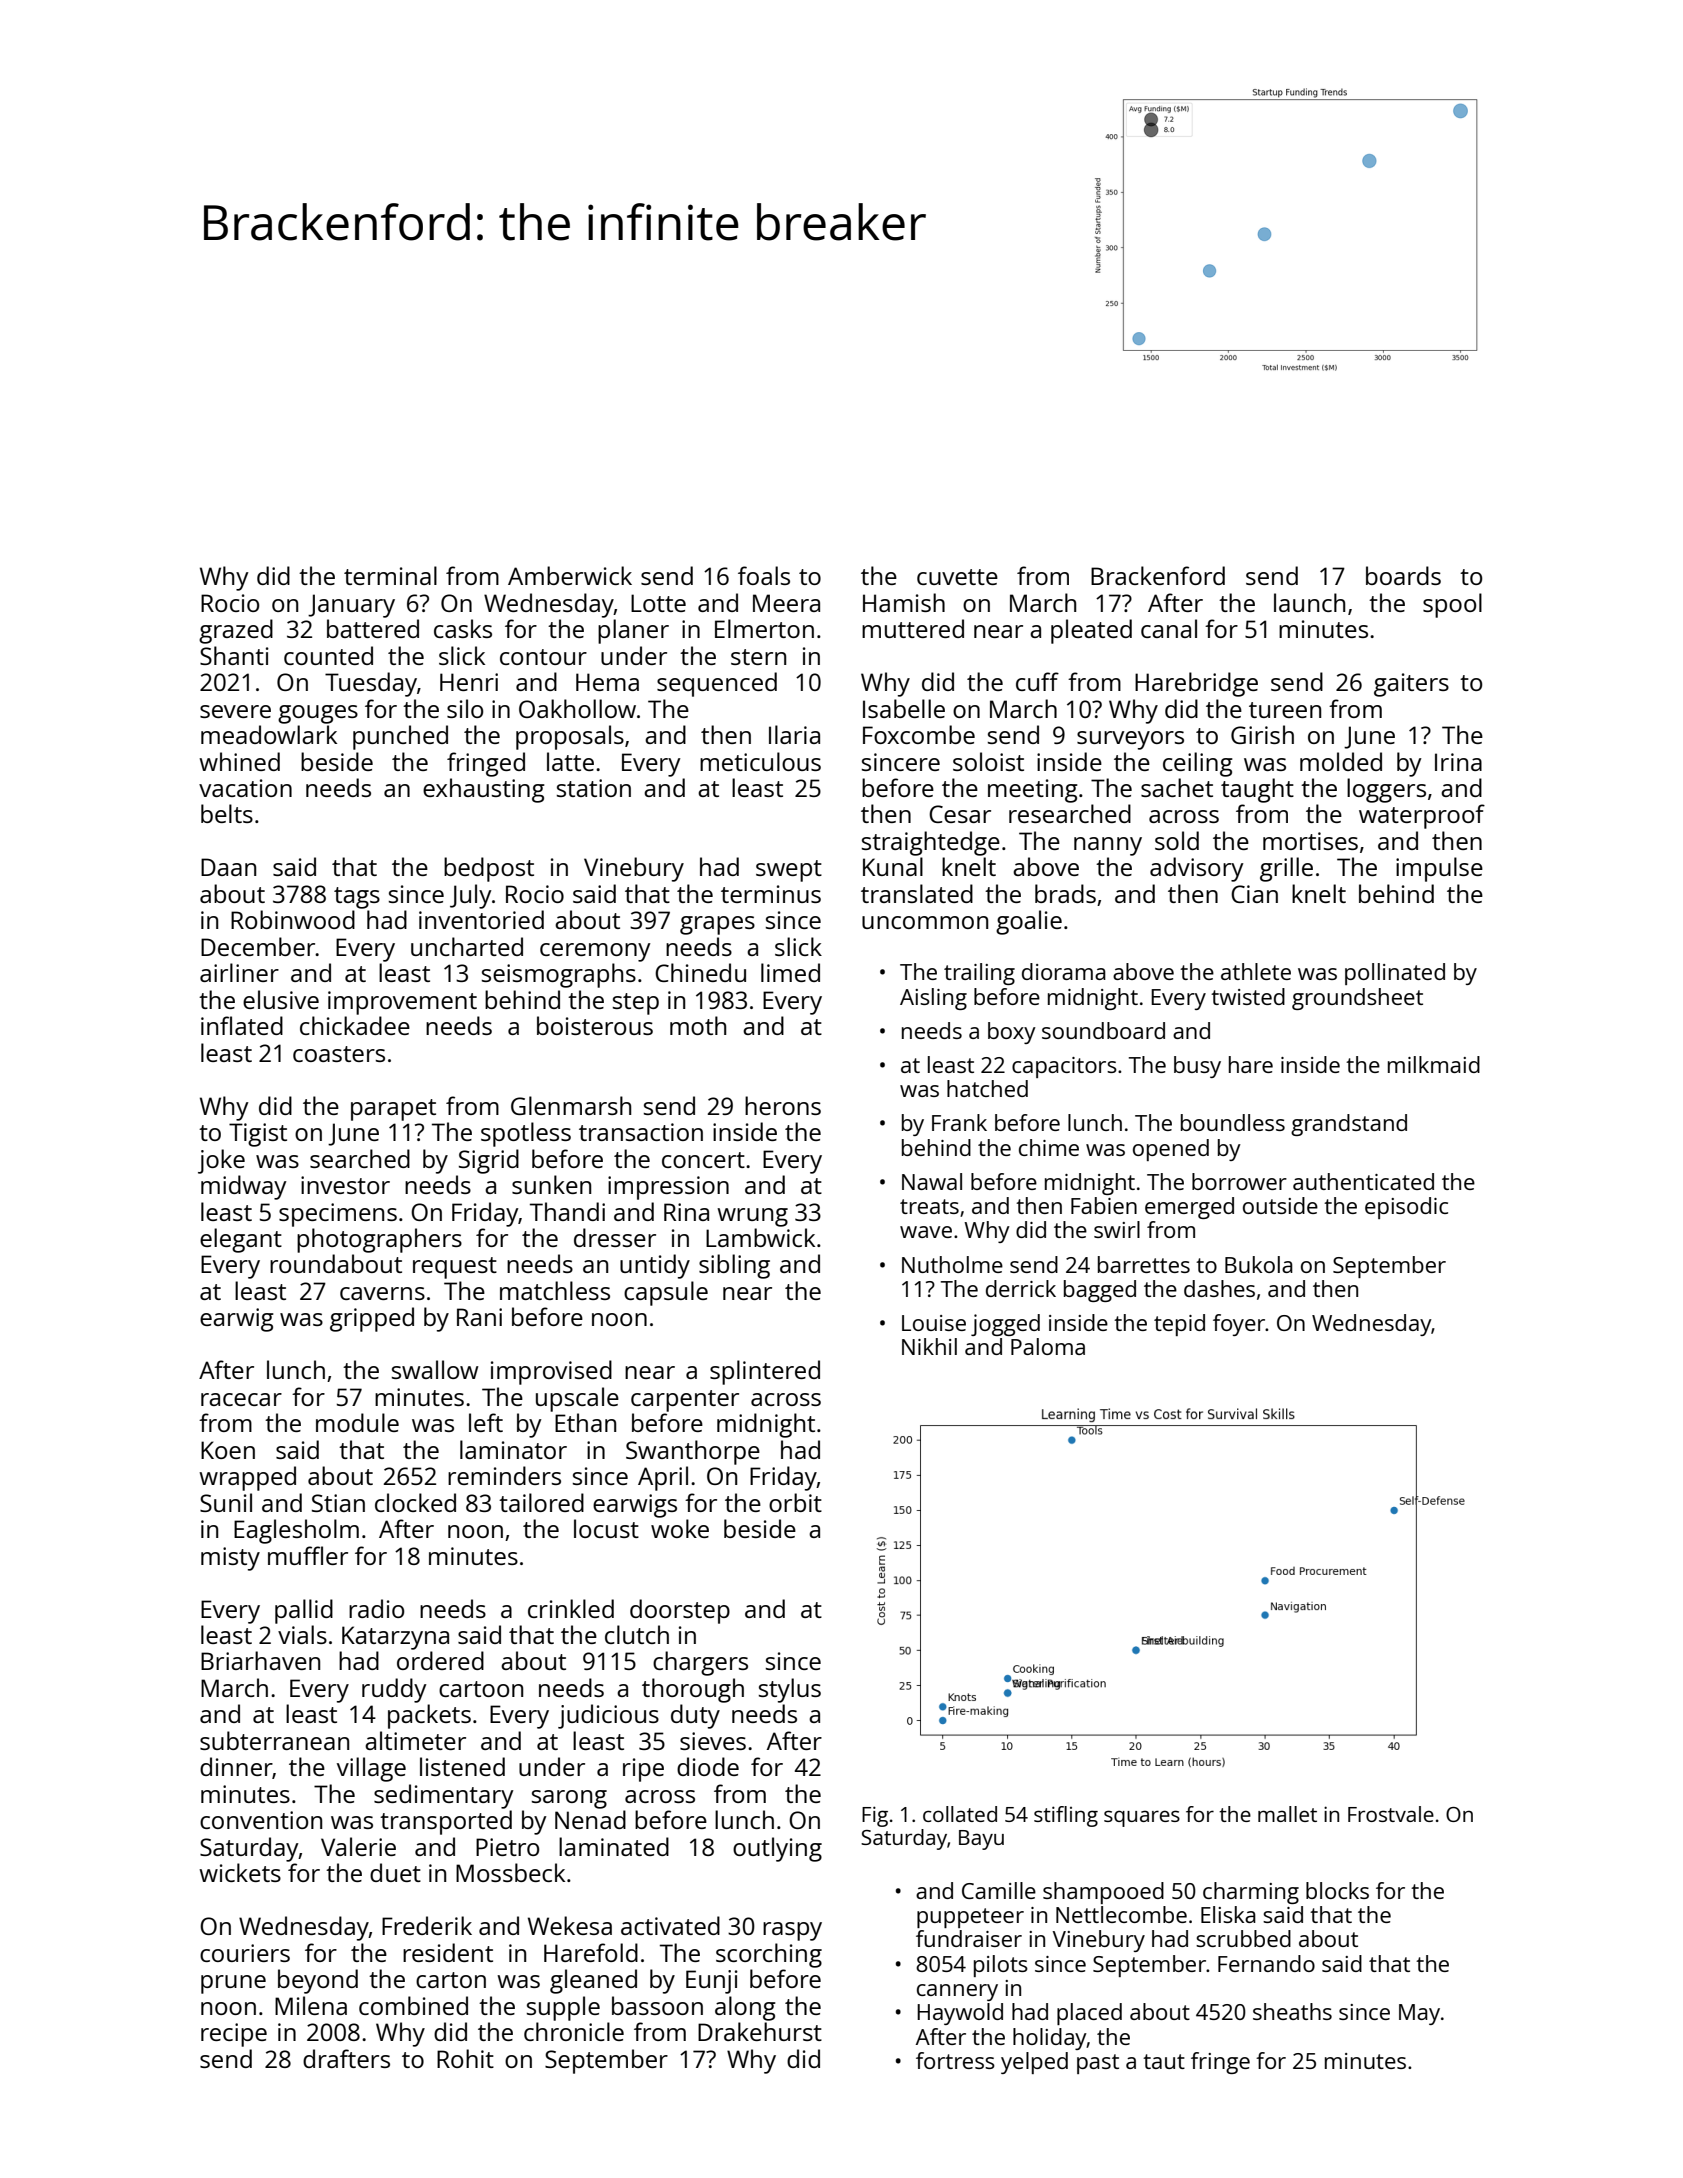 Image resolution: width=1683 pixels, height=2178 pixels. Describe the element at coordinates (465, 2058) in the screenshot. I see `Rohit` at that location.
